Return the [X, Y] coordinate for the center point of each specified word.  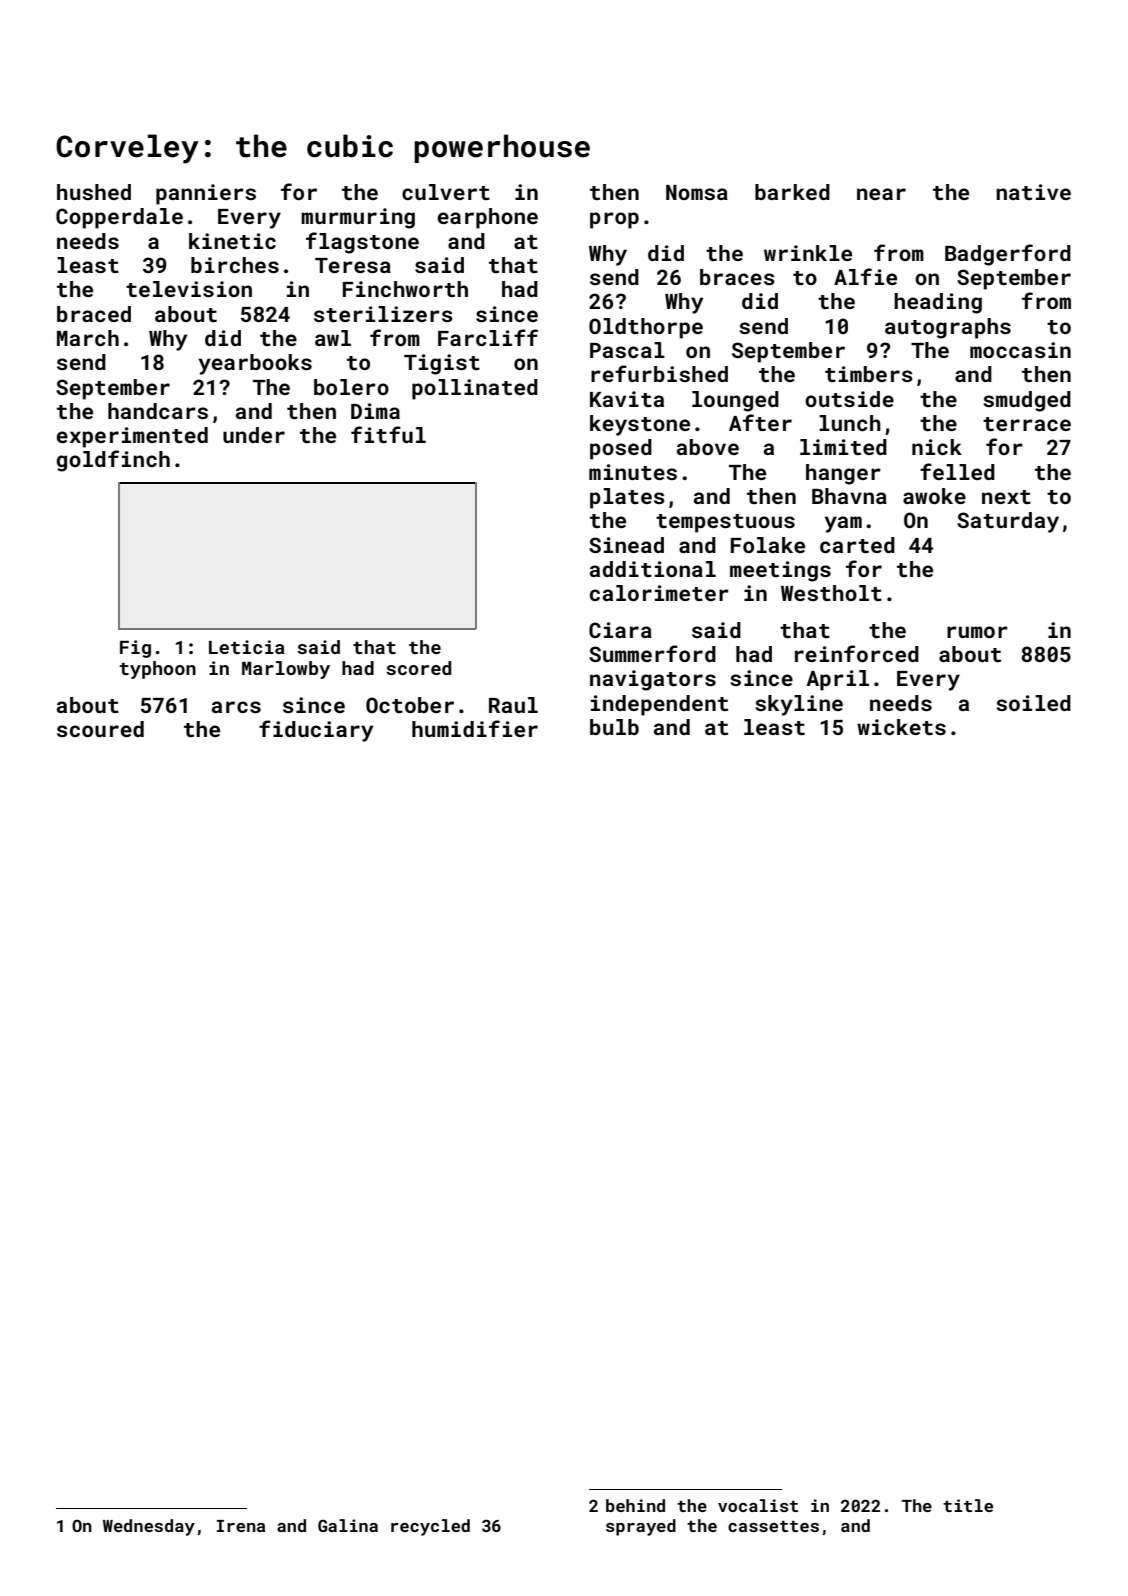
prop [614, 220]
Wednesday [149, 1527]
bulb [614, 727]
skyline [799, 705]
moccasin [1020, 350]
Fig [135, 649]
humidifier [475, 728]
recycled [430, 1527]
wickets [901, 727]
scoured [100, 729]
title [968, 1505]
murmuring [358, 218]
